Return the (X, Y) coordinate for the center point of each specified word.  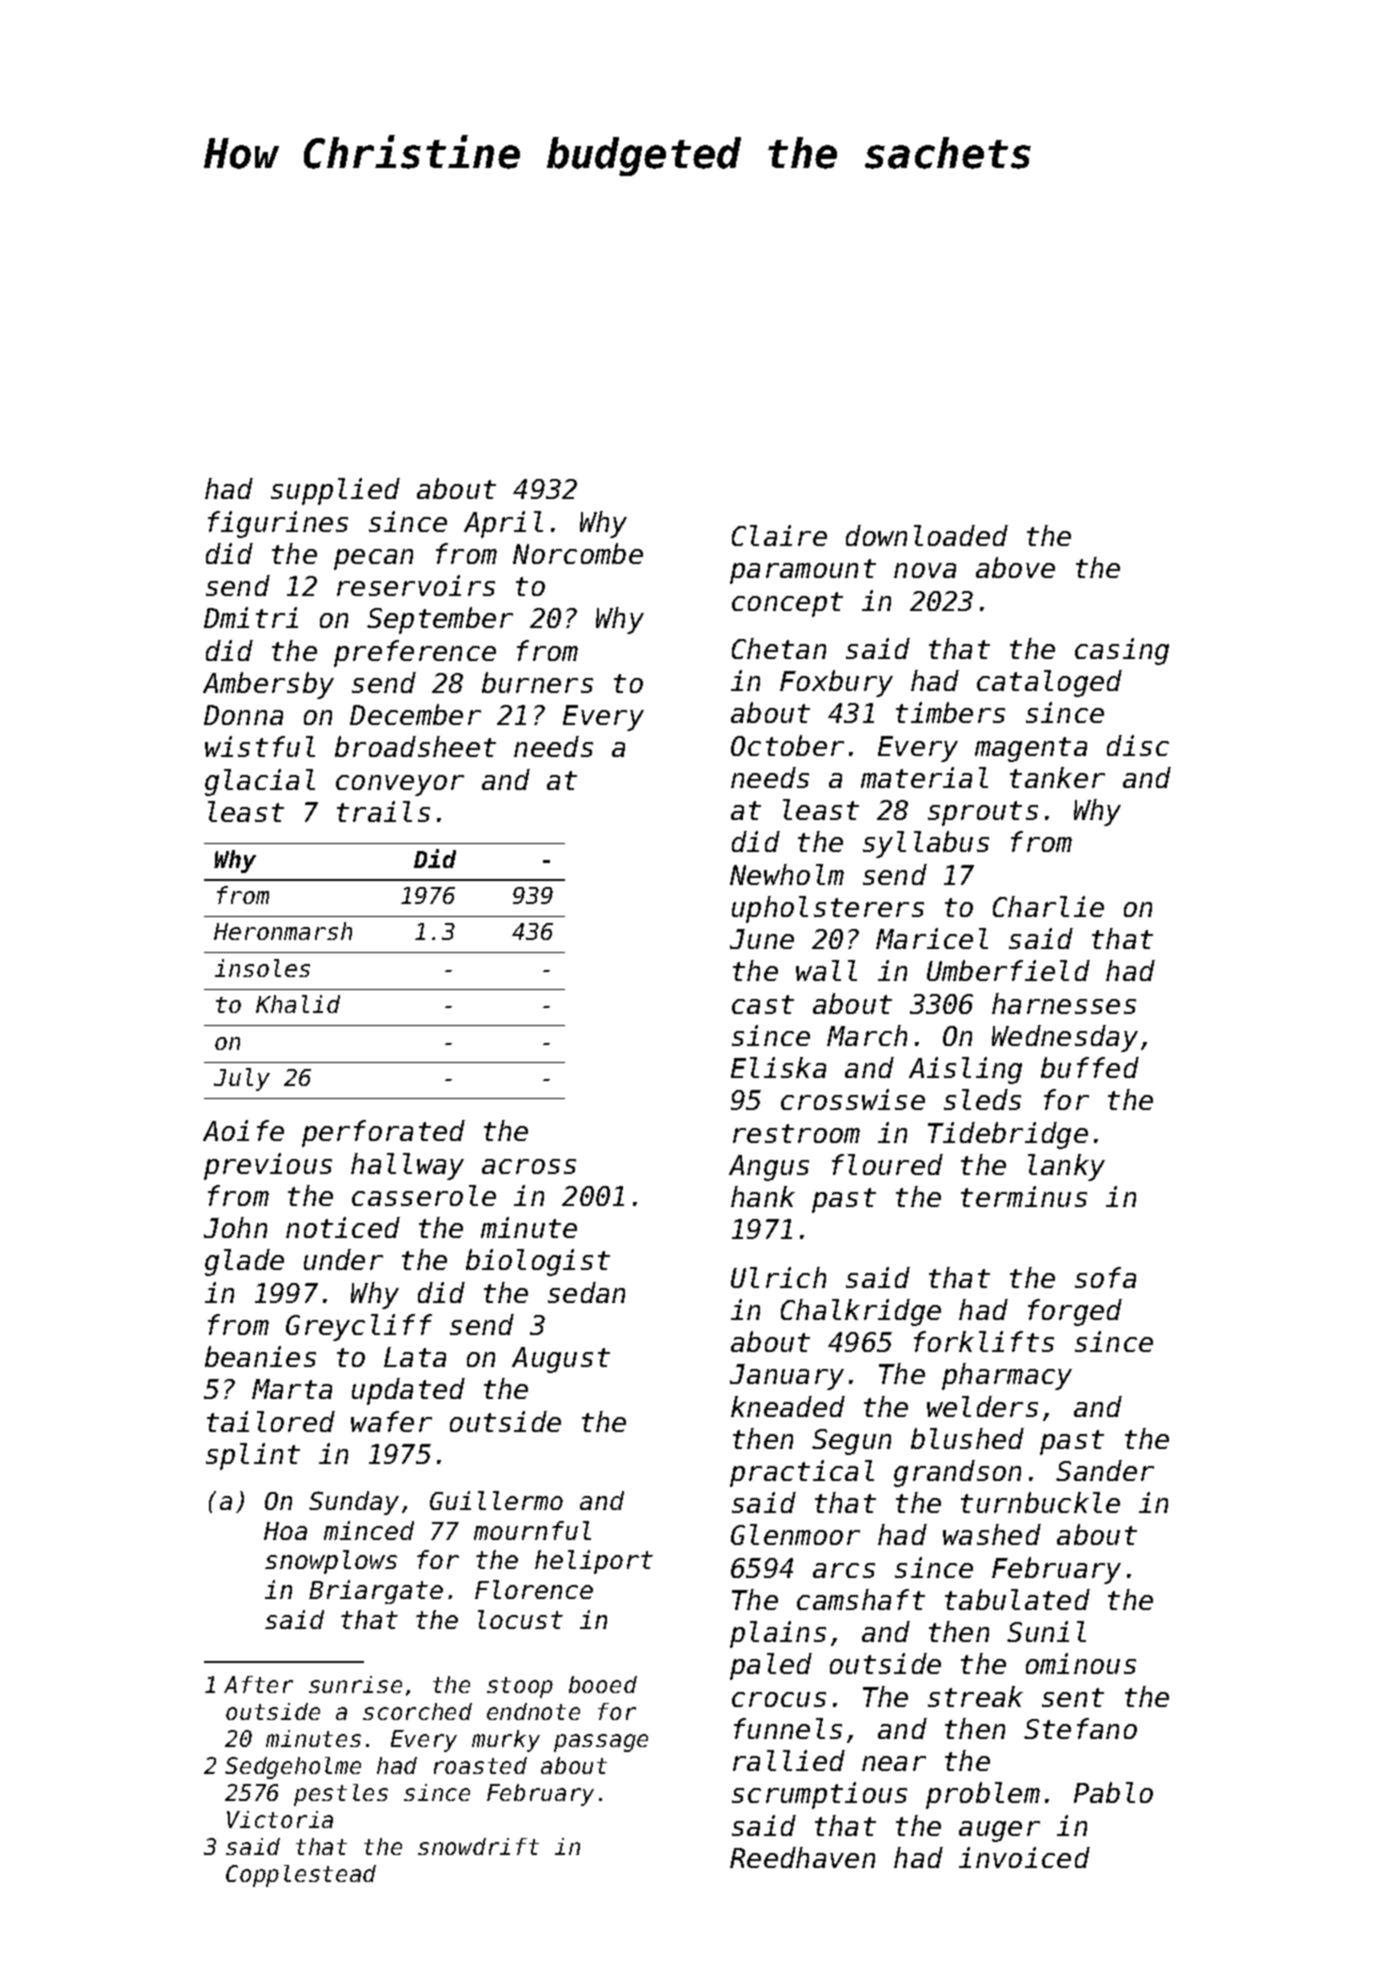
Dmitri (251, 617)
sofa (1105, 1277)
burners (537, 682)
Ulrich (778, 1277)
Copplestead (301, 1876)
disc (1138, 745)
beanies (260, 1356)
